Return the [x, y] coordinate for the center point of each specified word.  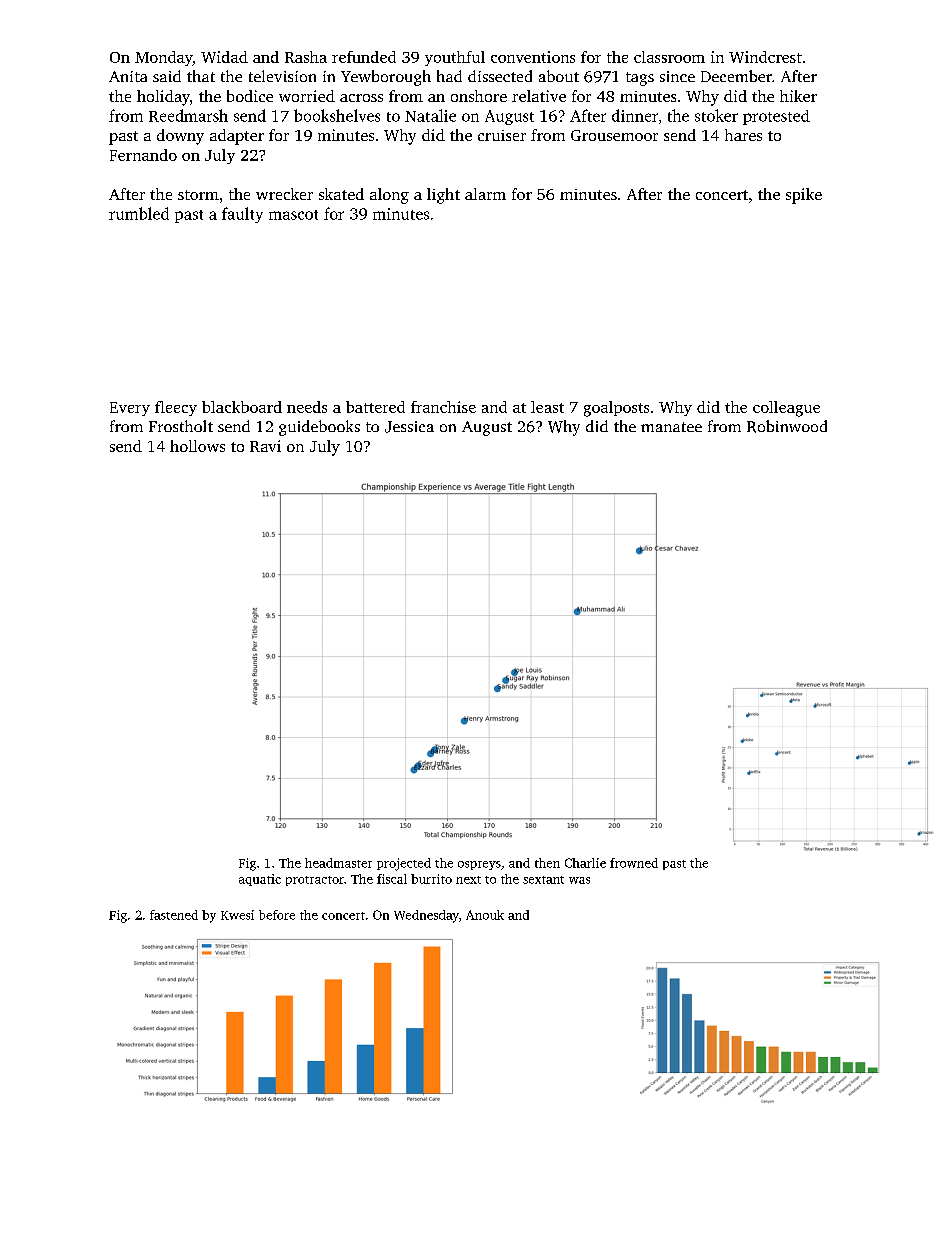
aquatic [260, 880]
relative [539, 96]
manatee [671, 427]
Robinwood [787, 426]
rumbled [139, 213]
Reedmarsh [188, 115]
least [547, 407]
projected [404, 864]
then [547, 863]
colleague [786, 409]
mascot [293, 215]
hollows [197, 446]
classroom [669, 57]
